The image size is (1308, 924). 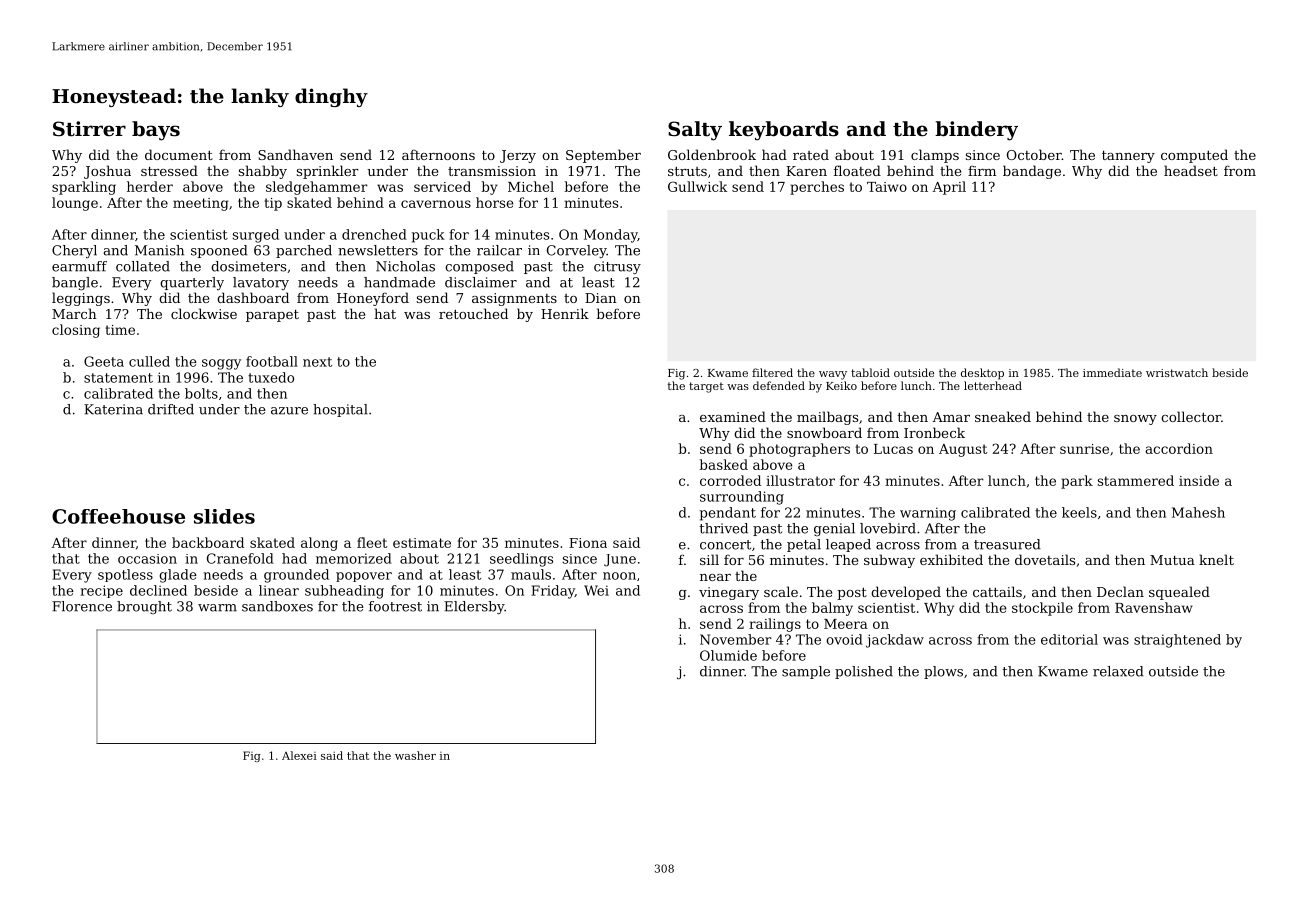 I want to click on lavatory, so click(x=261, y=283).
